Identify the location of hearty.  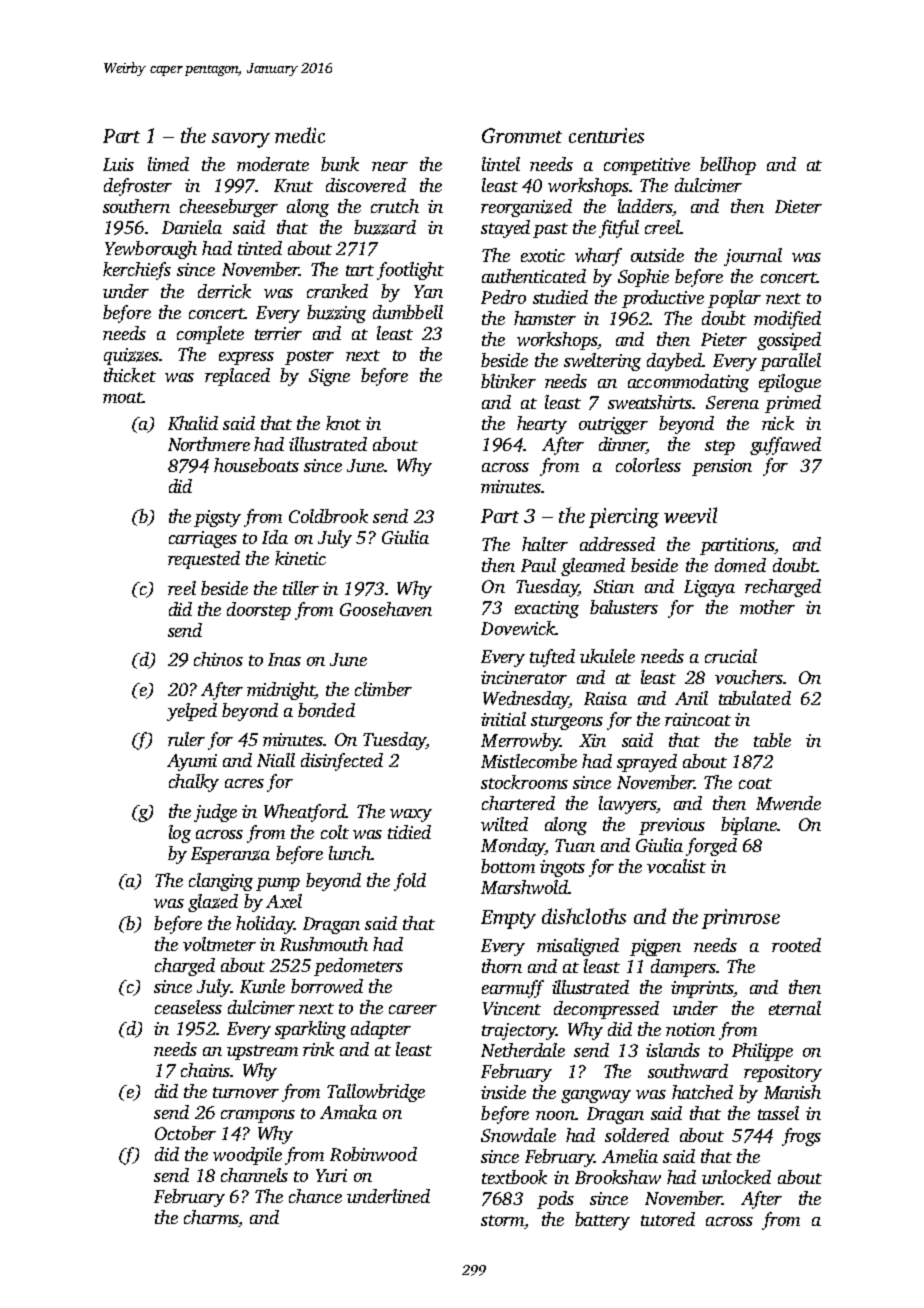
(542, 425).
